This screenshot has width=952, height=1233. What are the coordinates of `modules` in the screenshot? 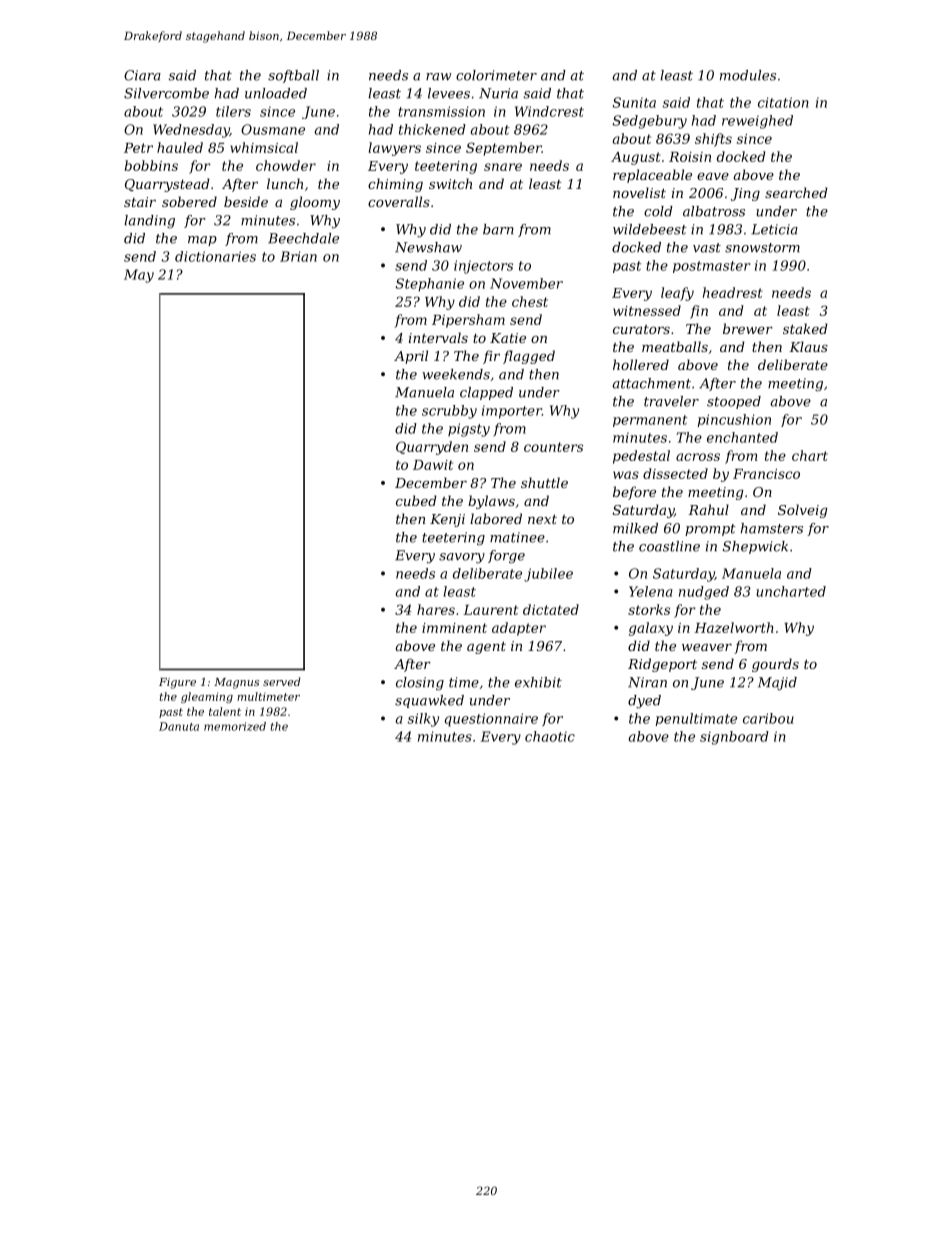 It's located at (748, 75).
